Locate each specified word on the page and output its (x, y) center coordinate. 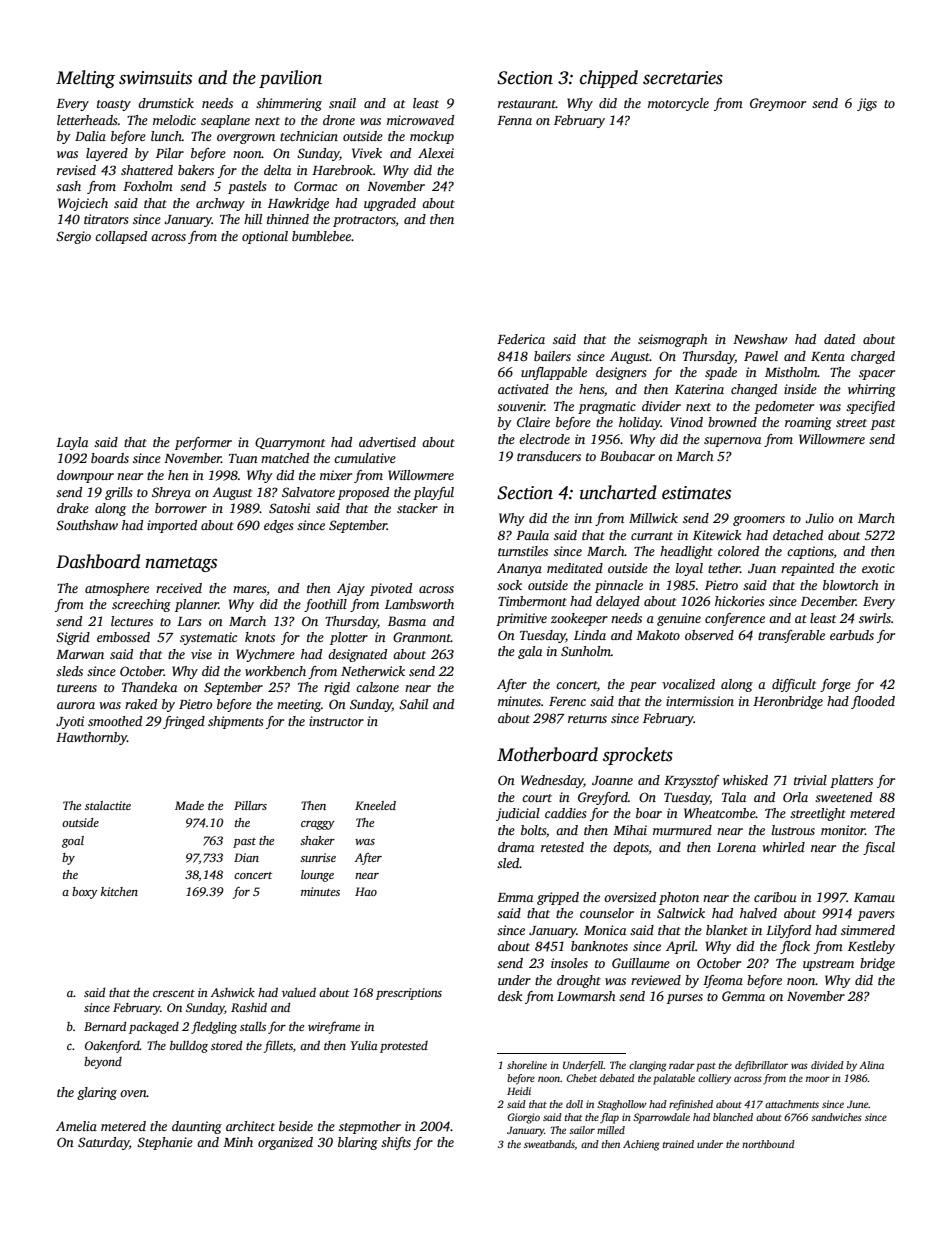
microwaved (420, 120)
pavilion (290, 79)
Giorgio (524, 1118)
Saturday (103, 1143)
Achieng (641, 1145)
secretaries (683, 78)
